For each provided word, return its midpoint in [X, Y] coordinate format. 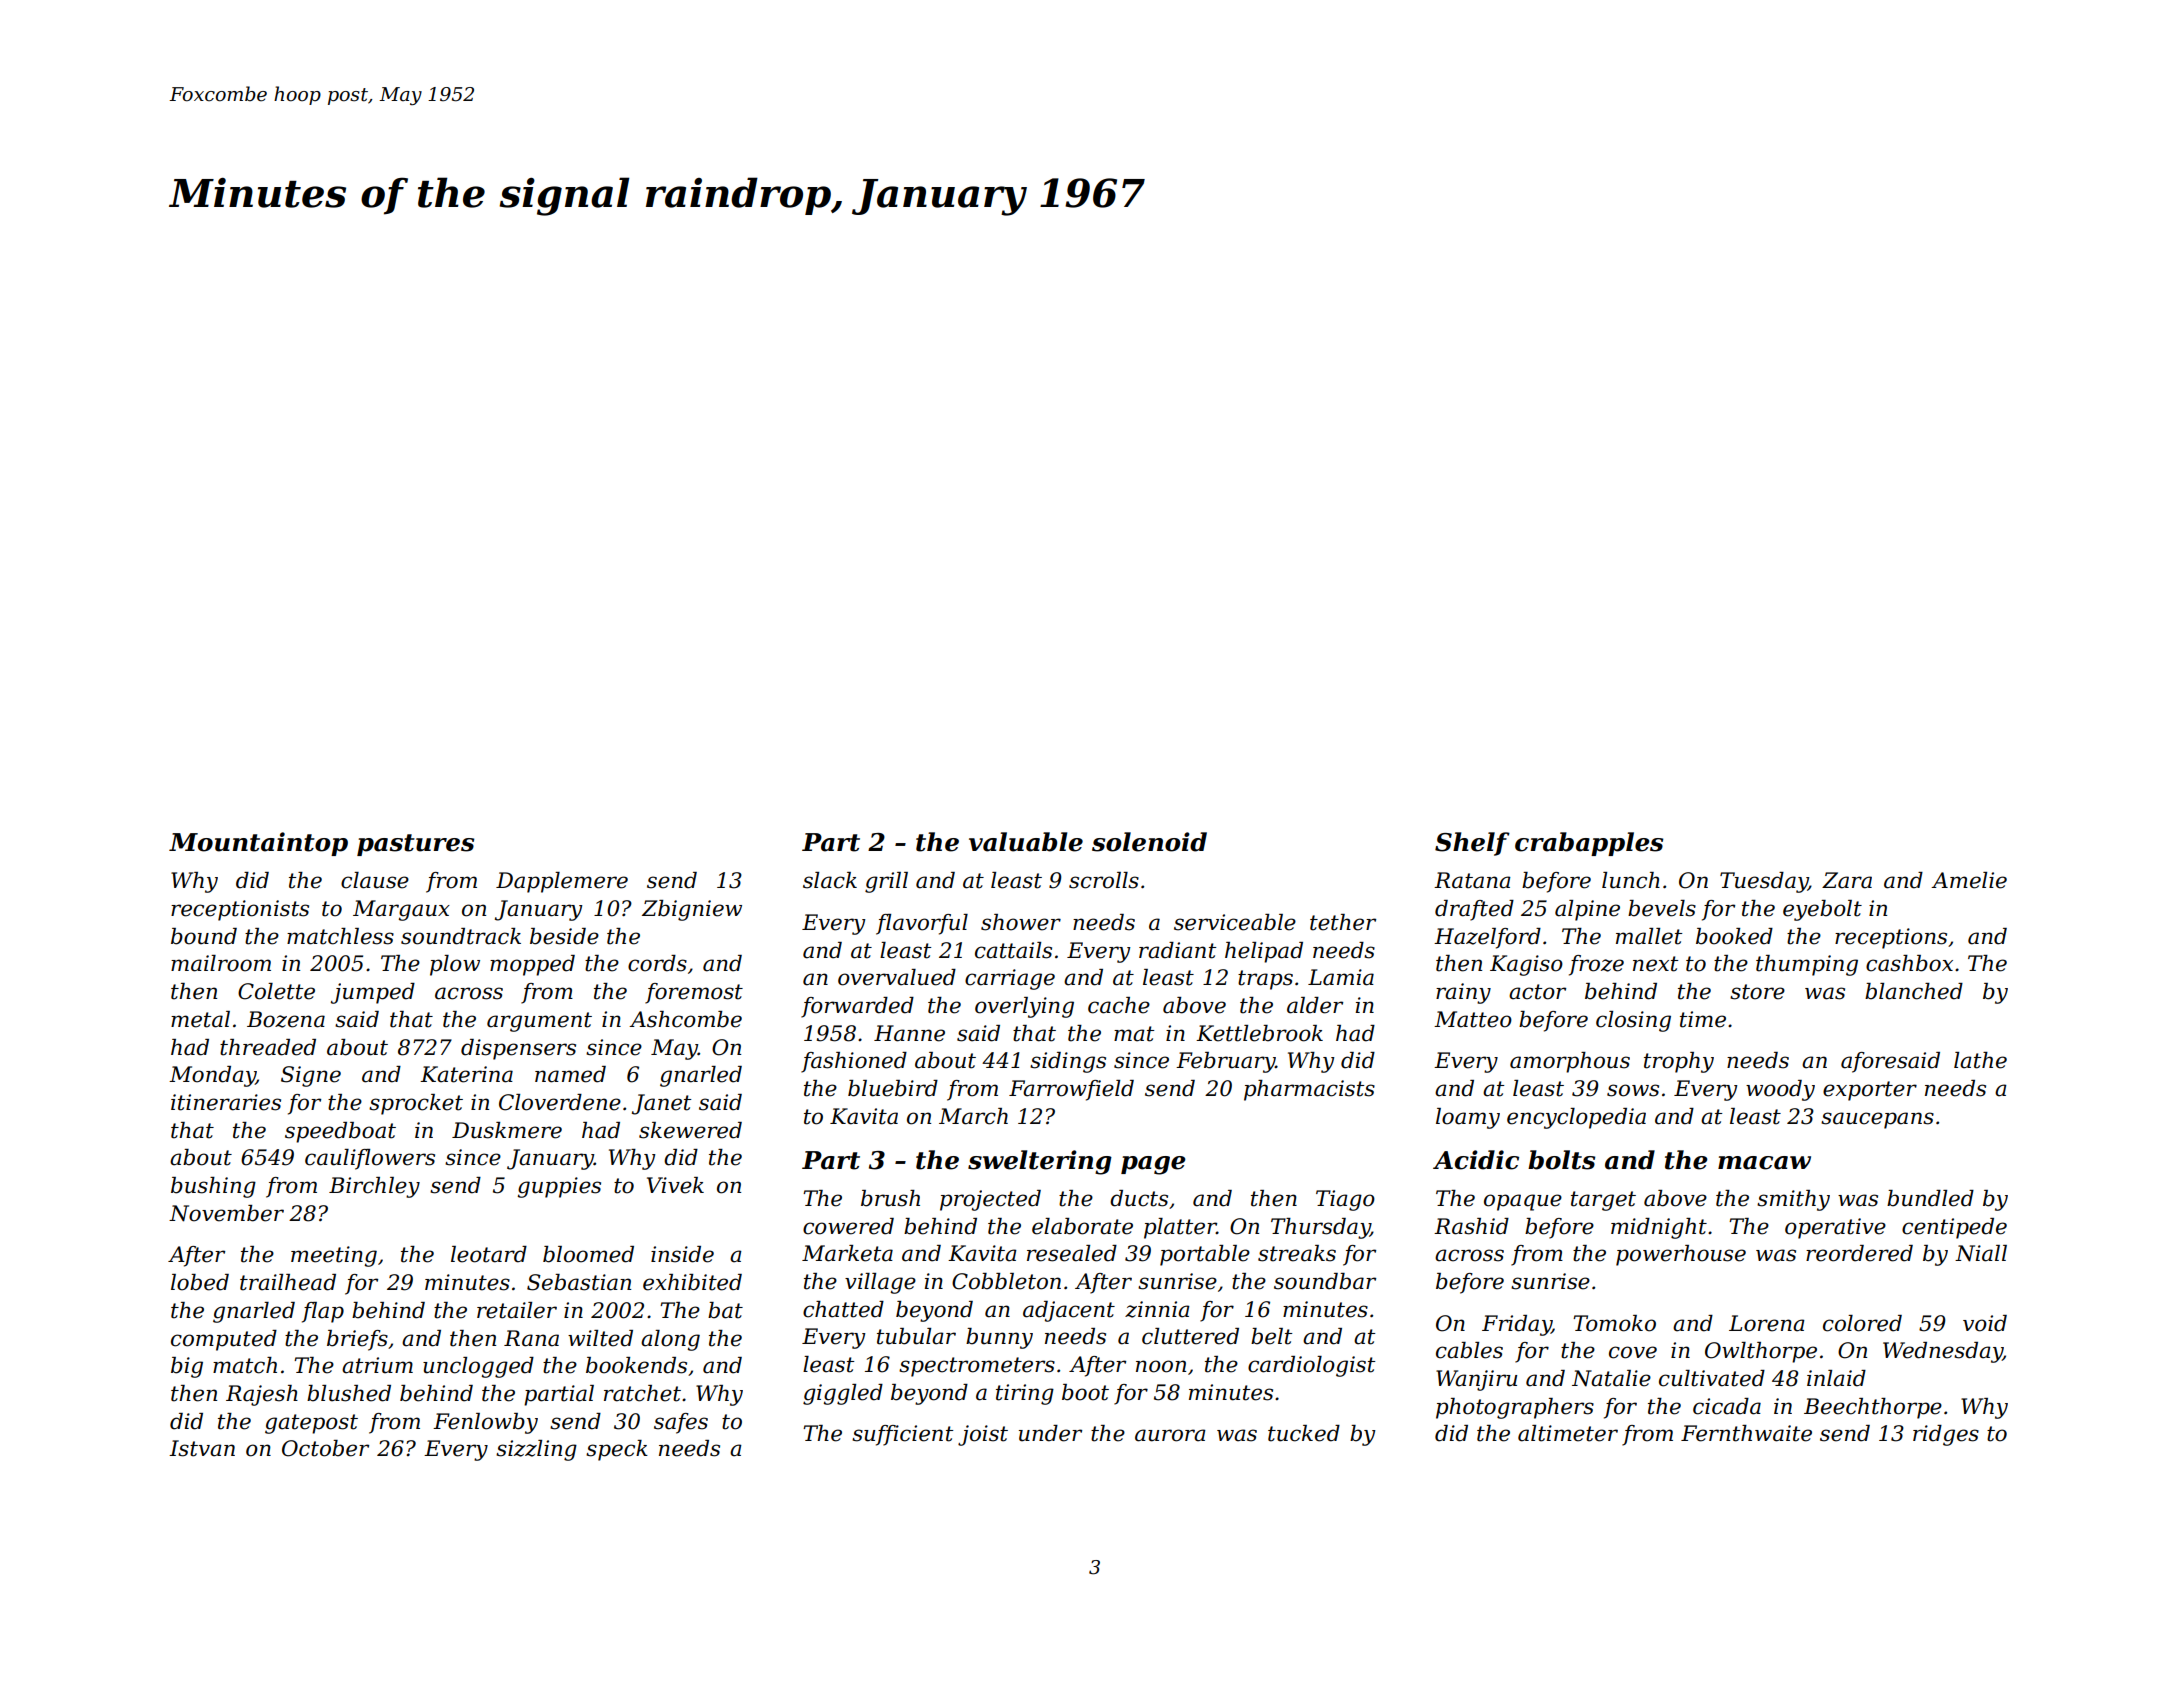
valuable [1026, 842]
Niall [1981, 1253]
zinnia [1157, 1309]
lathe [1980, 1060]
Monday [212, 1076]
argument [539, 1022]
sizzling [536, 1450]
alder [1315, 1005]
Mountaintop [258, 844]
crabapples [1589, 844]
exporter [1870, 1091]
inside [682, 1254]
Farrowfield [1071, 1090]
